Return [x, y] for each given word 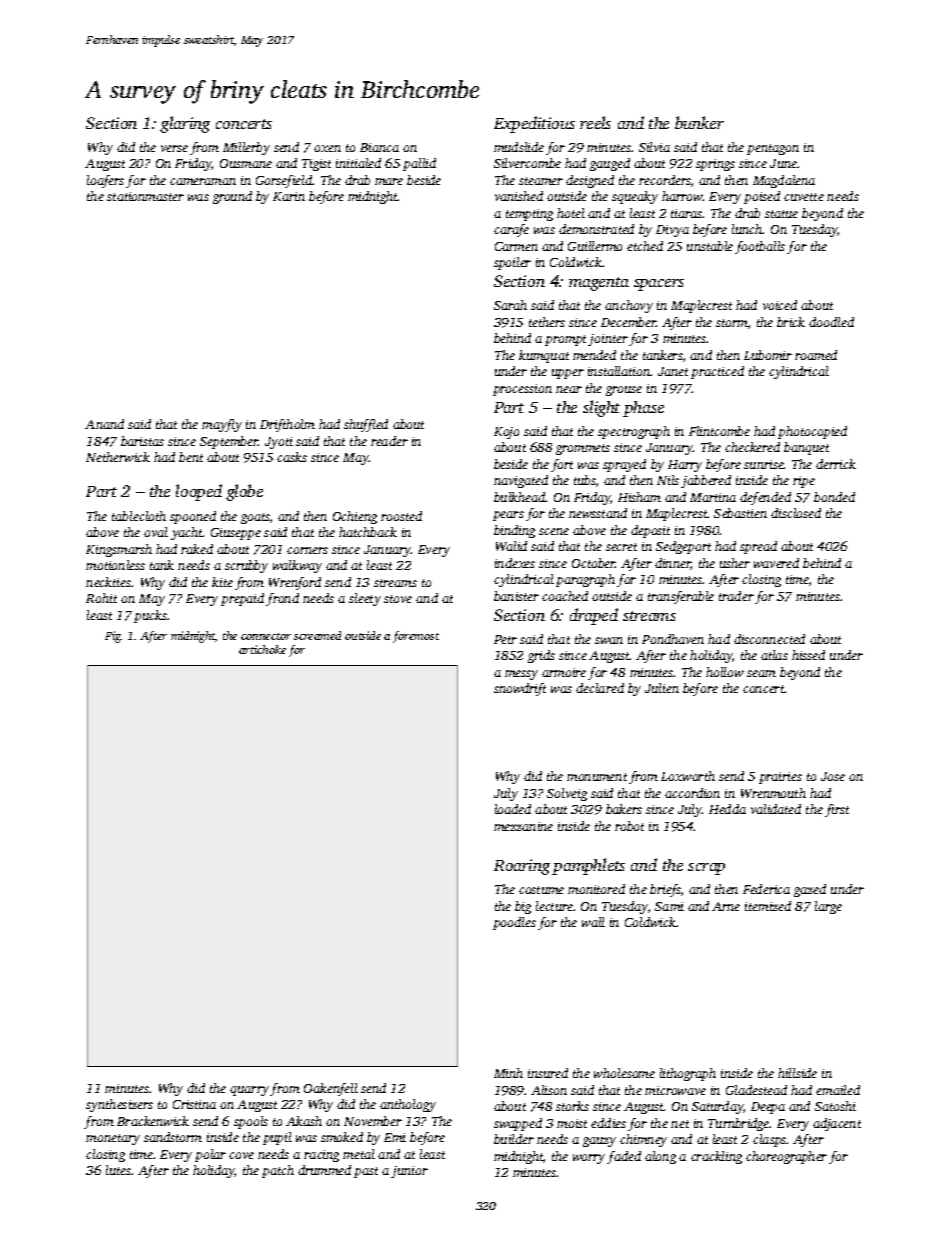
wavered [776, 563]
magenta [599, 284]
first [837, 810]
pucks [150, 616]
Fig [113, 637]
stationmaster [145, 196]
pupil [277, 1138]
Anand [104, 424]
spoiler [512, 263]
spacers [659, 285]
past [366, 1172]
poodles [514, 923]
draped [594, 616]
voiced [780, 305]
